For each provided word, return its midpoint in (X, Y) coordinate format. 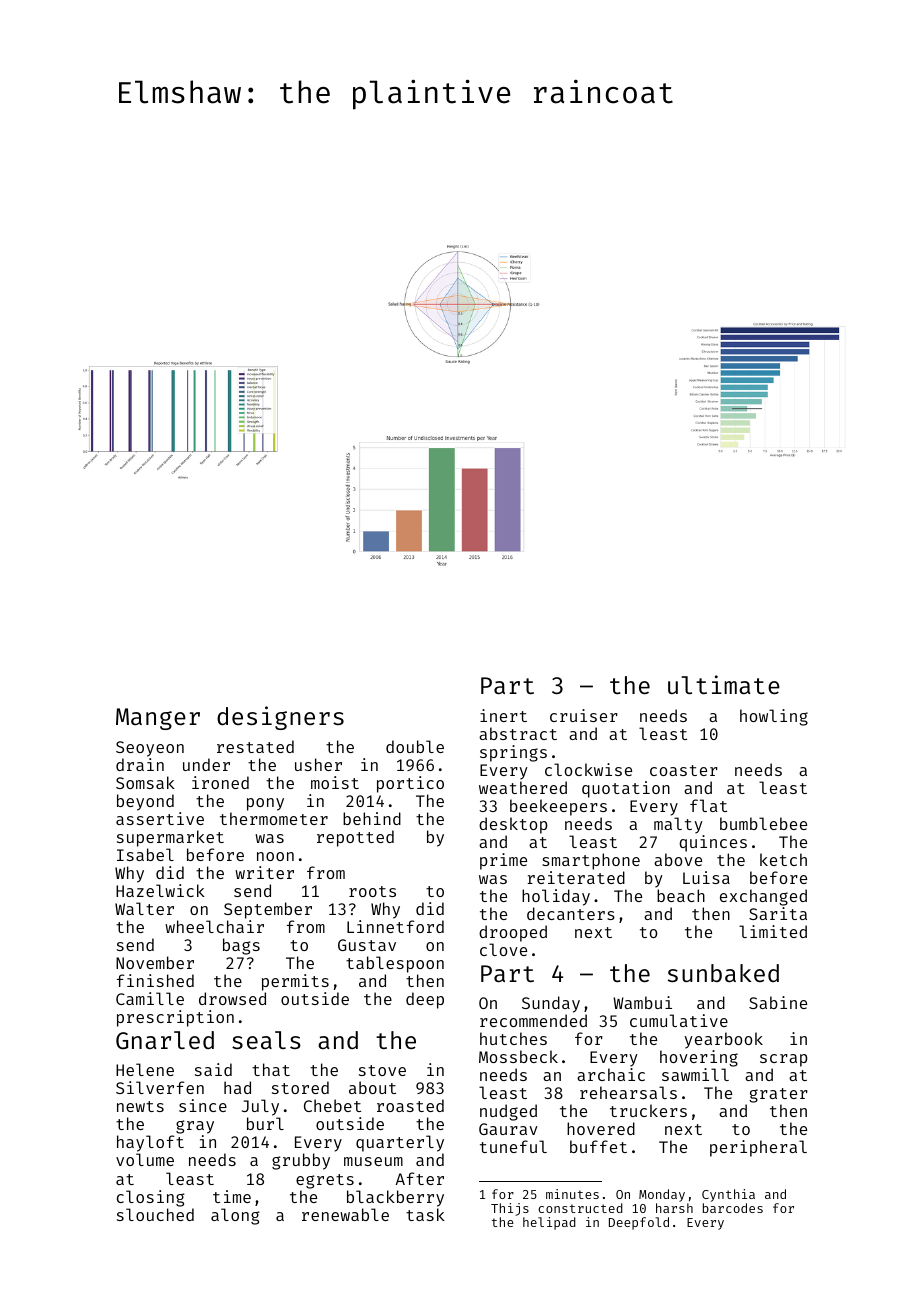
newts (140, 1106)
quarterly (400, 1143)
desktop (513, 825)
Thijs (510, 1209)
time (232, 1196)
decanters (571, 913)
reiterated (576, 877)
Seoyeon (150, 749)
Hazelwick (160, 890)
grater (778, 1095)
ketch (783, 859)
